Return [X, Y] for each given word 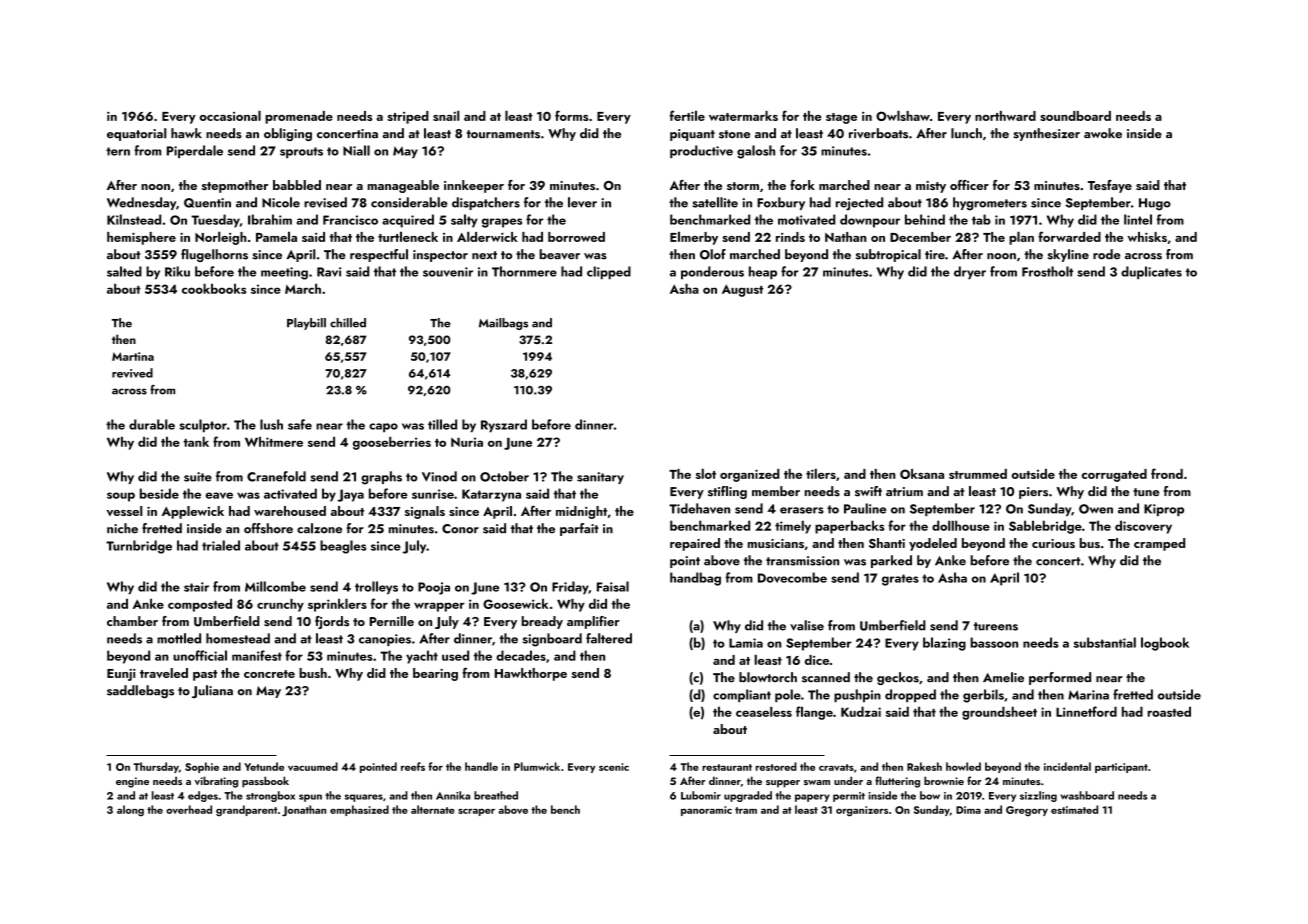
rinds [790, 237]
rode [1106, 254]
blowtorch [768, 677]
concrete [269, 674]
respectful [379, 255]
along [130, 811]
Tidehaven [699, 508]
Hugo [1155, 204]
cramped [1159, 544]
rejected [859, 204]
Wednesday [141, 203]
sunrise [433, 494]
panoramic [706, 811]
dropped [910, 695]
